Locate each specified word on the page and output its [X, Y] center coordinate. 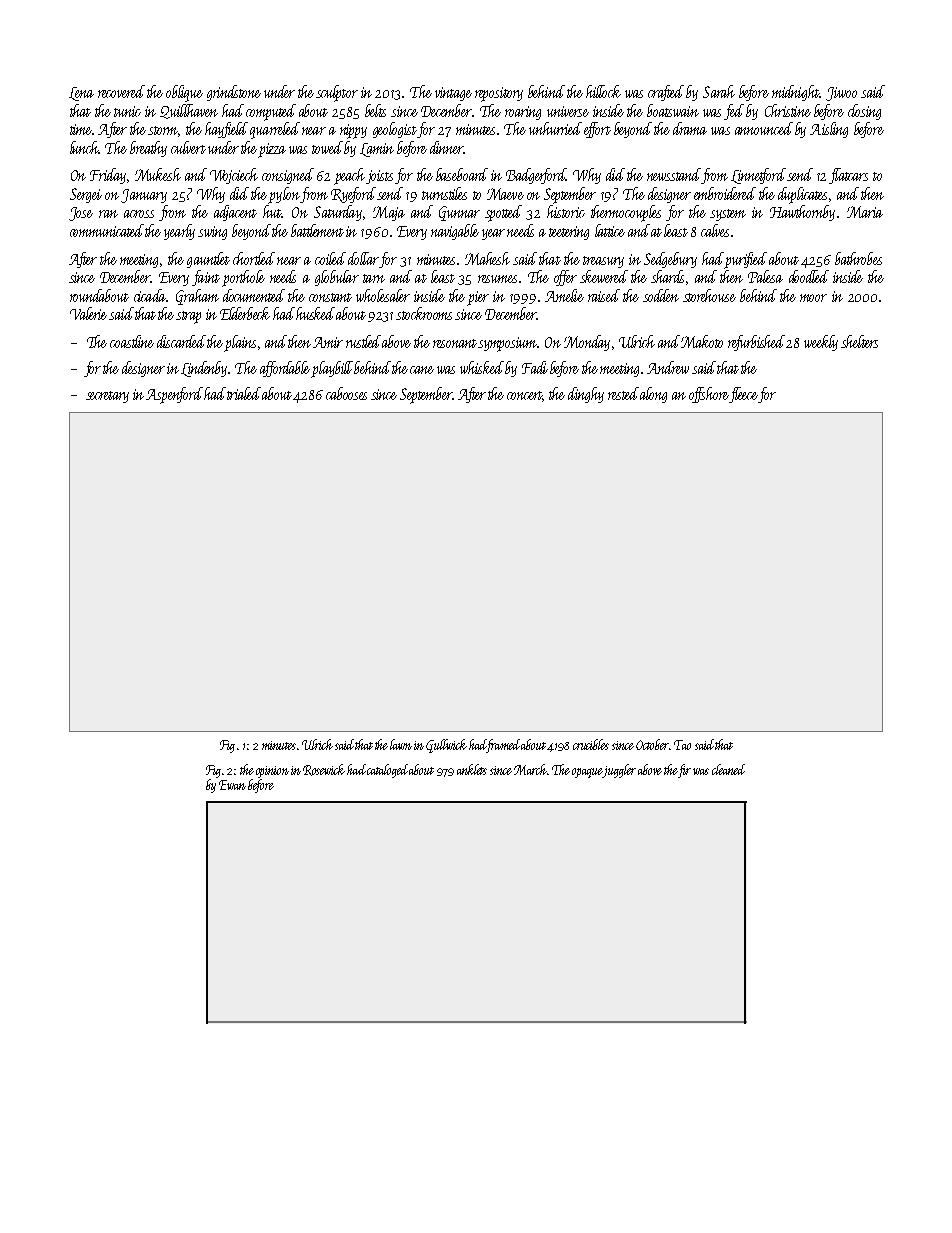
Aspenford [174, 395]
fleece [743, 395]
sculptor [337, 93]
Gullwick [446, 746]
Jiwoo [841, 94]
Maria [865, 212]
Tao [682, 745]
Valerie [88, 313]
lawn [401, 744]
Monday [587, 343]
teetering [569, 233]
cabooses [346, 393]
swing [212, 233]
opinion [272, 772]
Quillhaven [189, 111]
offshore [709, 395]
